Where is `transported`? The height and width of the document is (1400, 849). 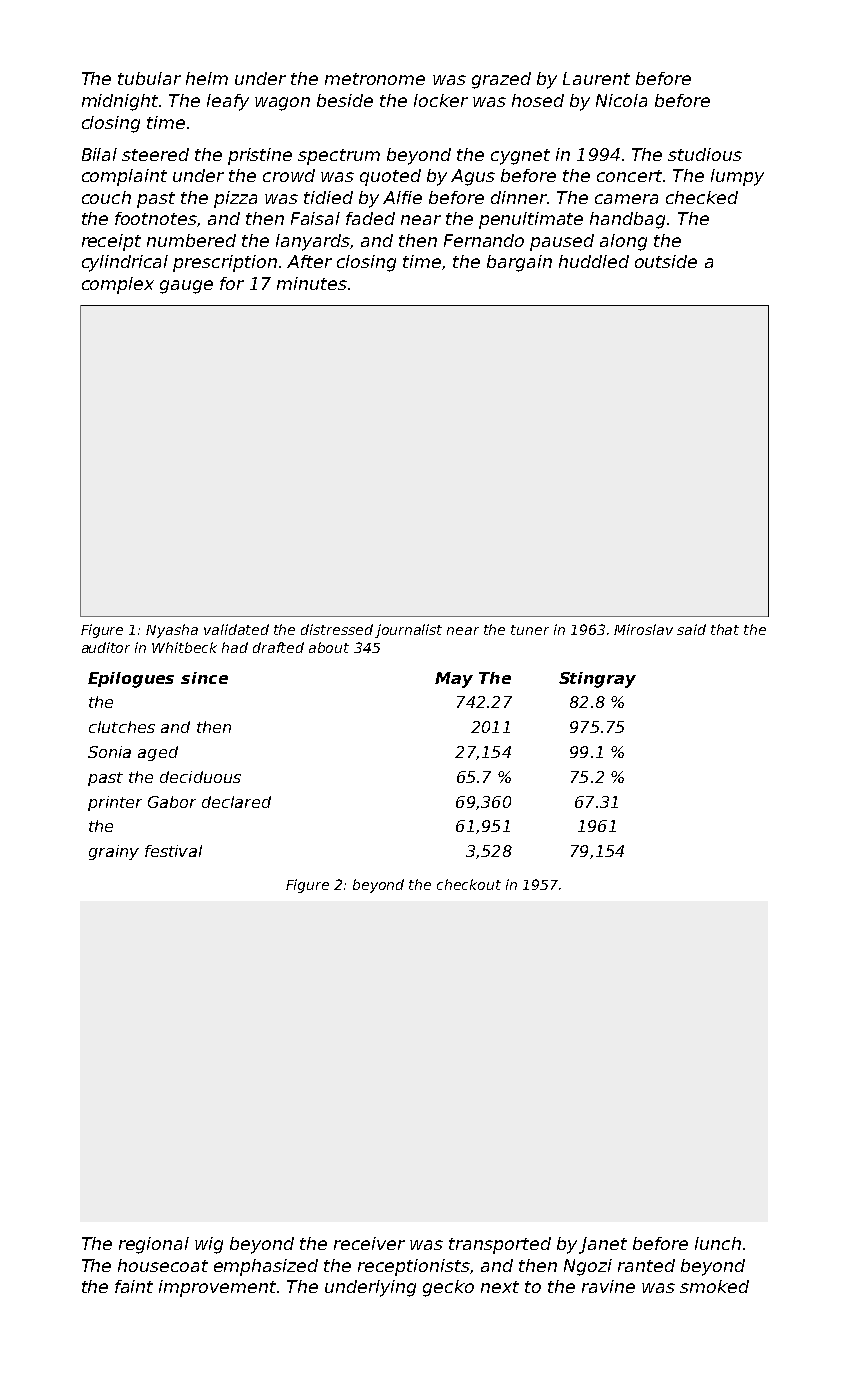
transported is located at coordinates (500, 1245).
